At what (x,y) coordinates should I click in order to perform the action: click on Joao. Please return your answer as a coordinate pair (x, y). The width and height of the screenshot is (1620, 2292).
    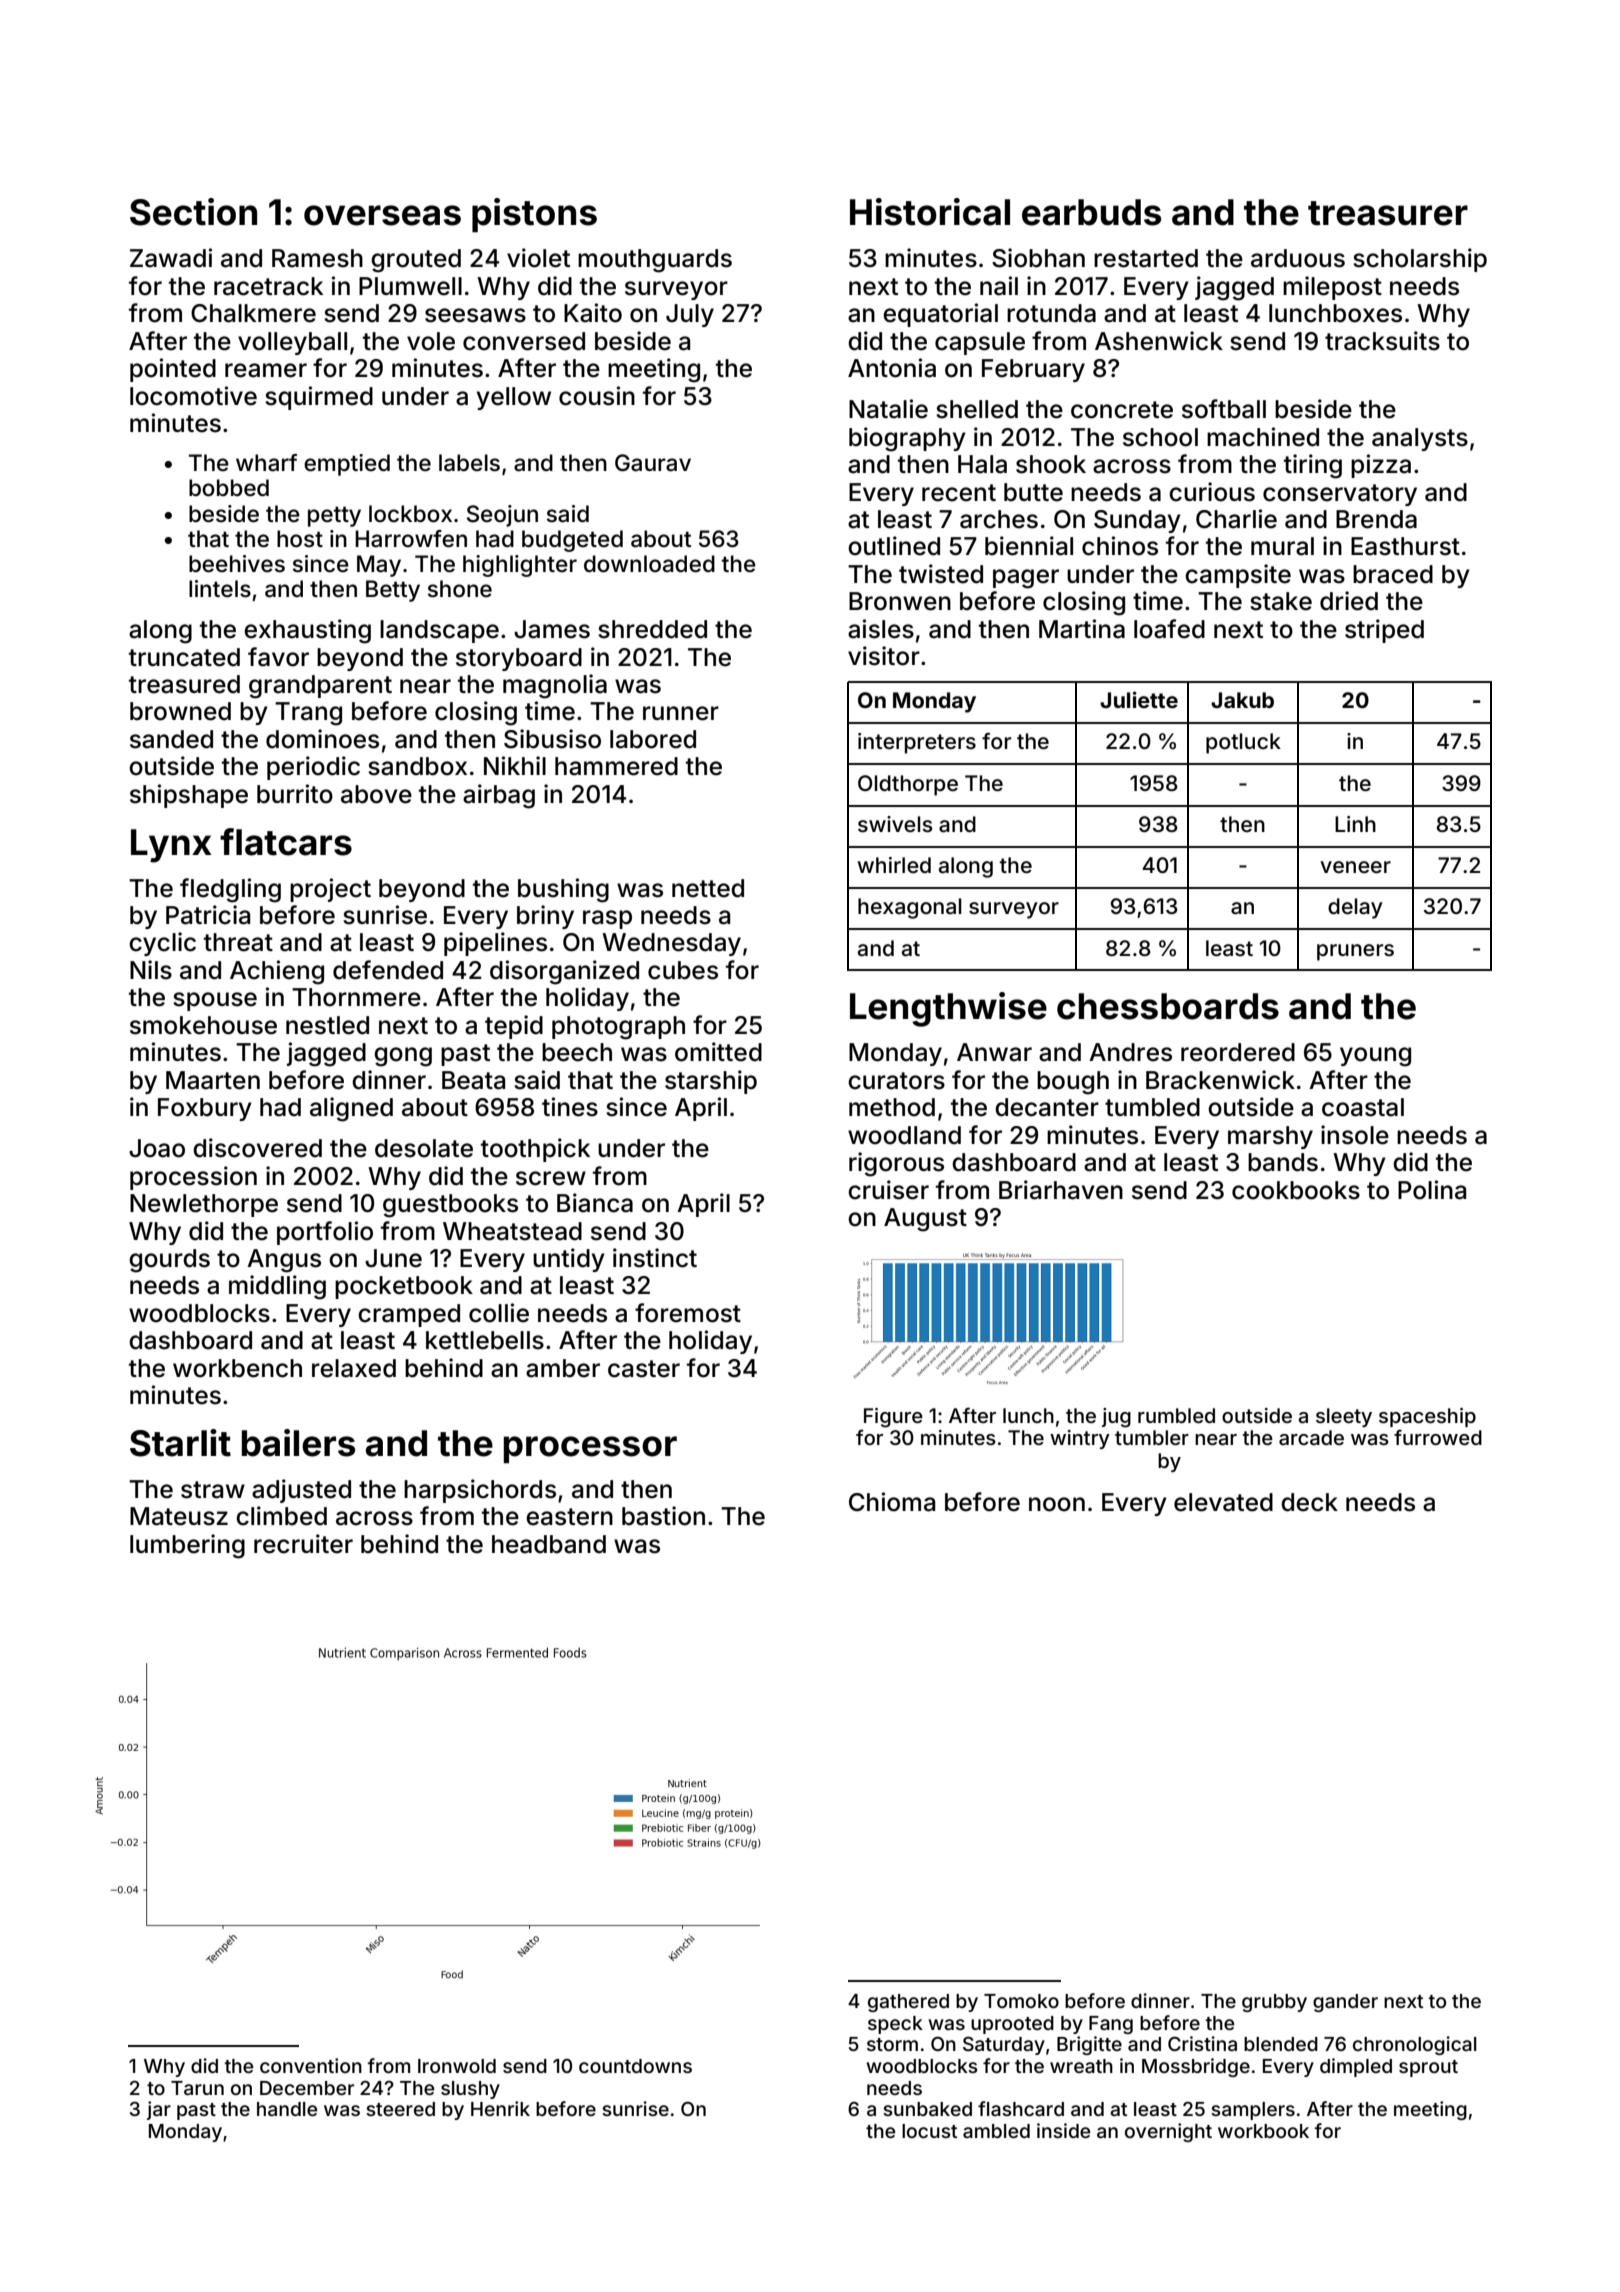
    Looking at the image, I should click on (157, 1148).
